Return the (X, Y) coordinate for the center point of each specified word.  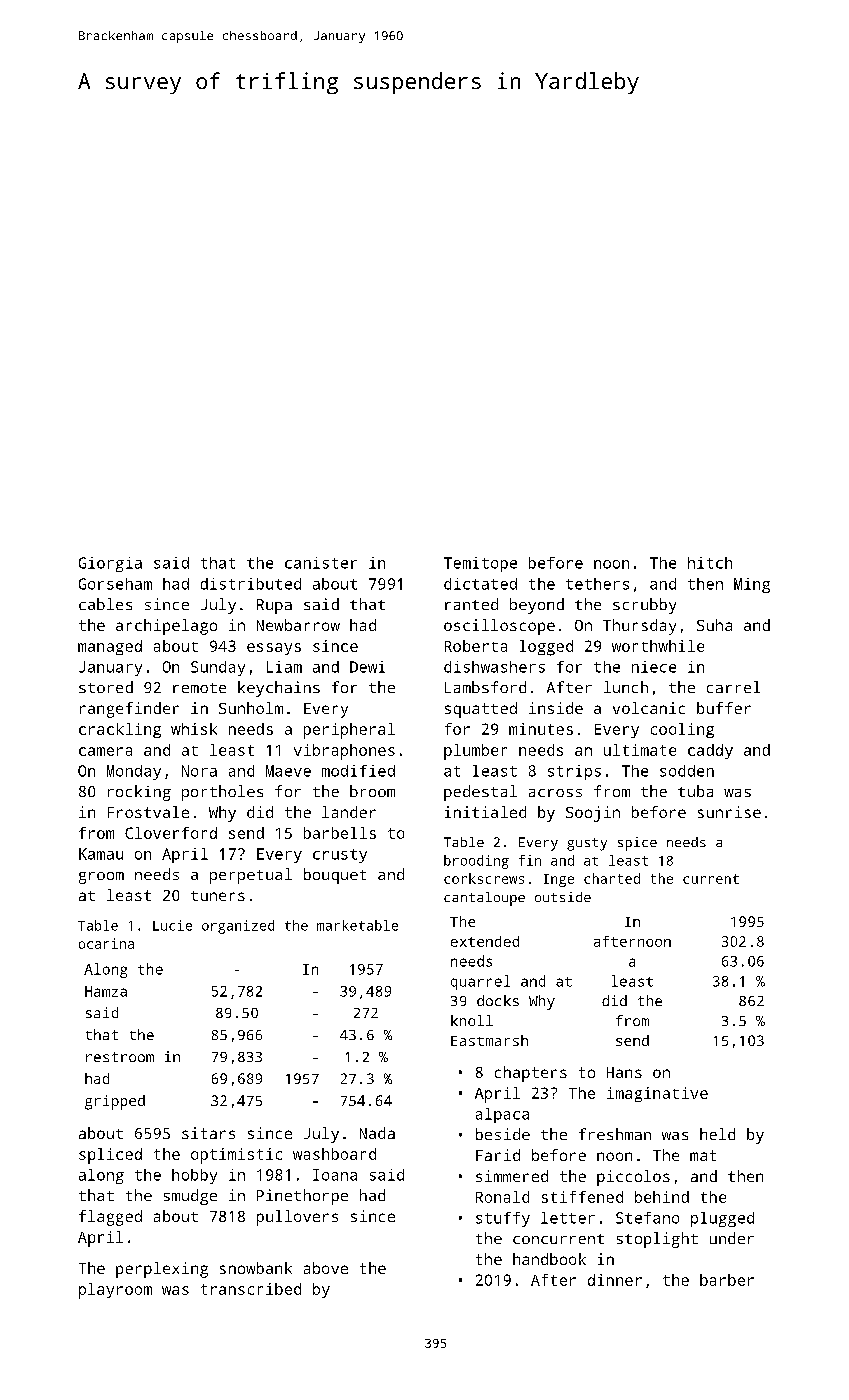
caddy (710, 751)
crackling (120, 730)
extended (485, 941)
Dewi (367, 667)
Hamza (106, 991)
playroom (115, 1291)
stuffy (503, 1219)
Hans (624, 1072)
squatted (481, 710)
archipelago (166, 627)
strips (574, 772)
